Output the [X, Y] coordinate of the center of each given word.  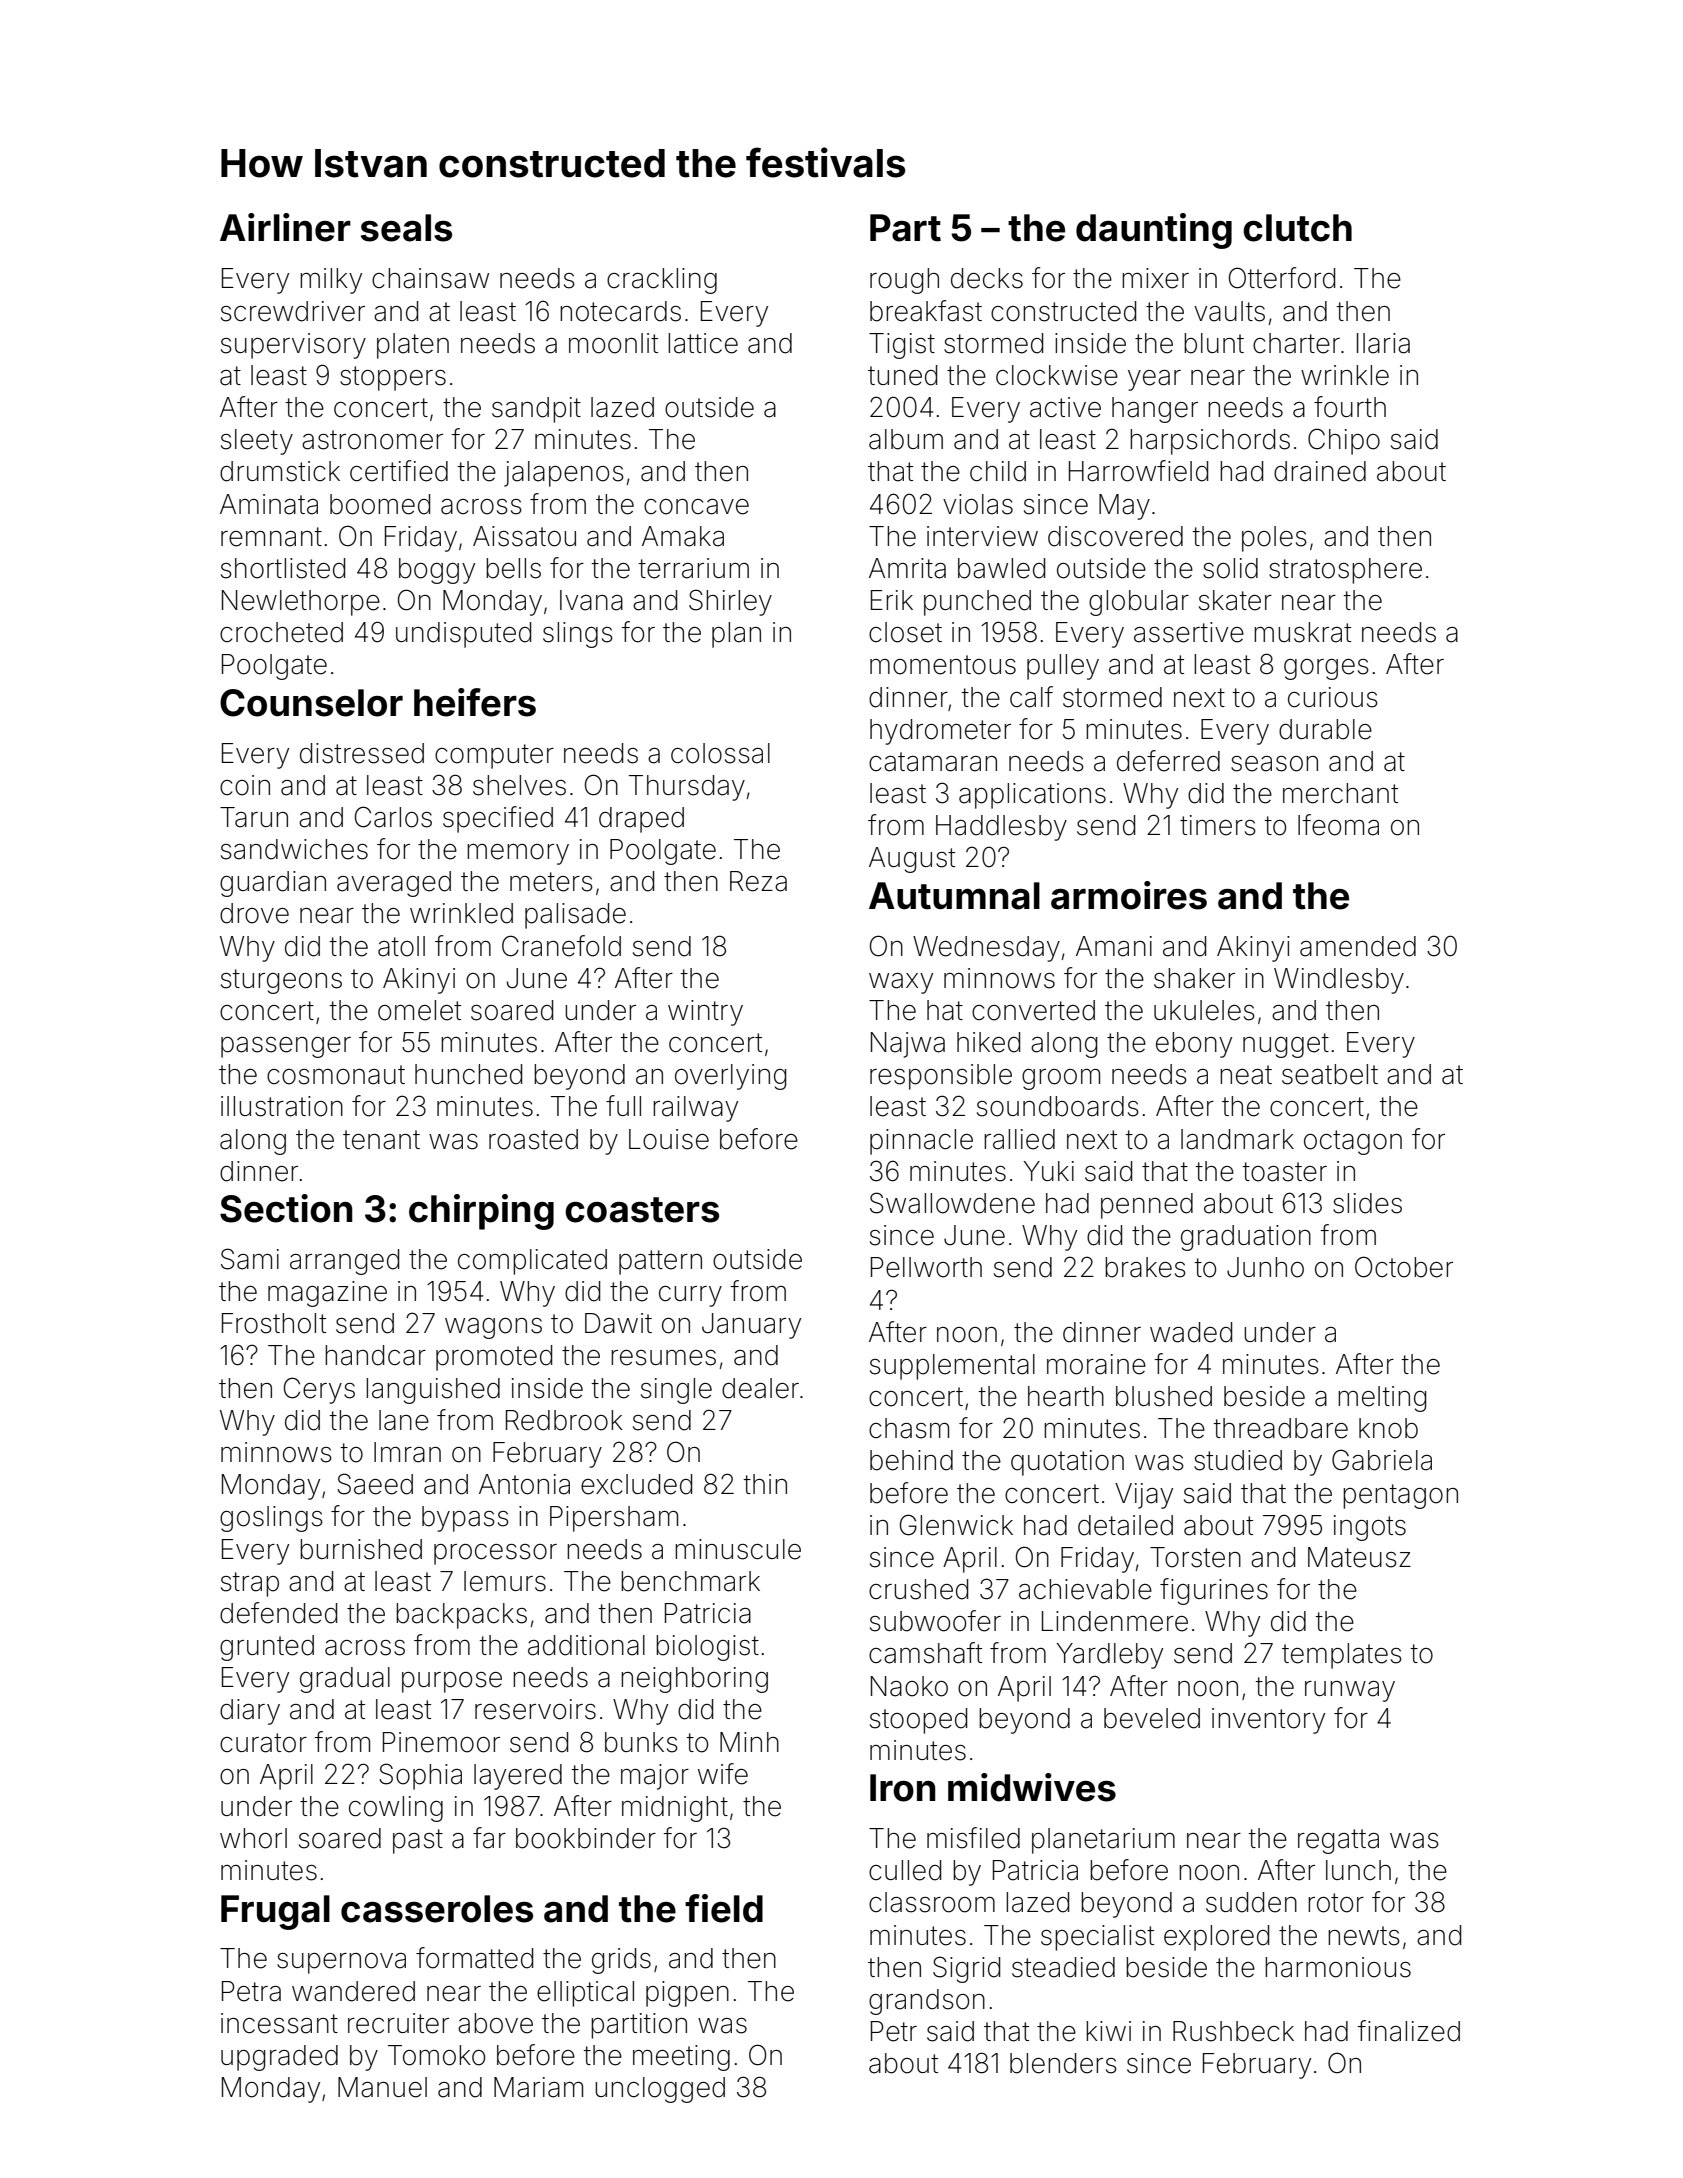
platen [413, 346]
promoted [494, 1358]
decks [987, 278]
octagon [1353, 1142]
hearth [1066, 1396]
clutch [1297, 228]
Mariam [538, 2087]
